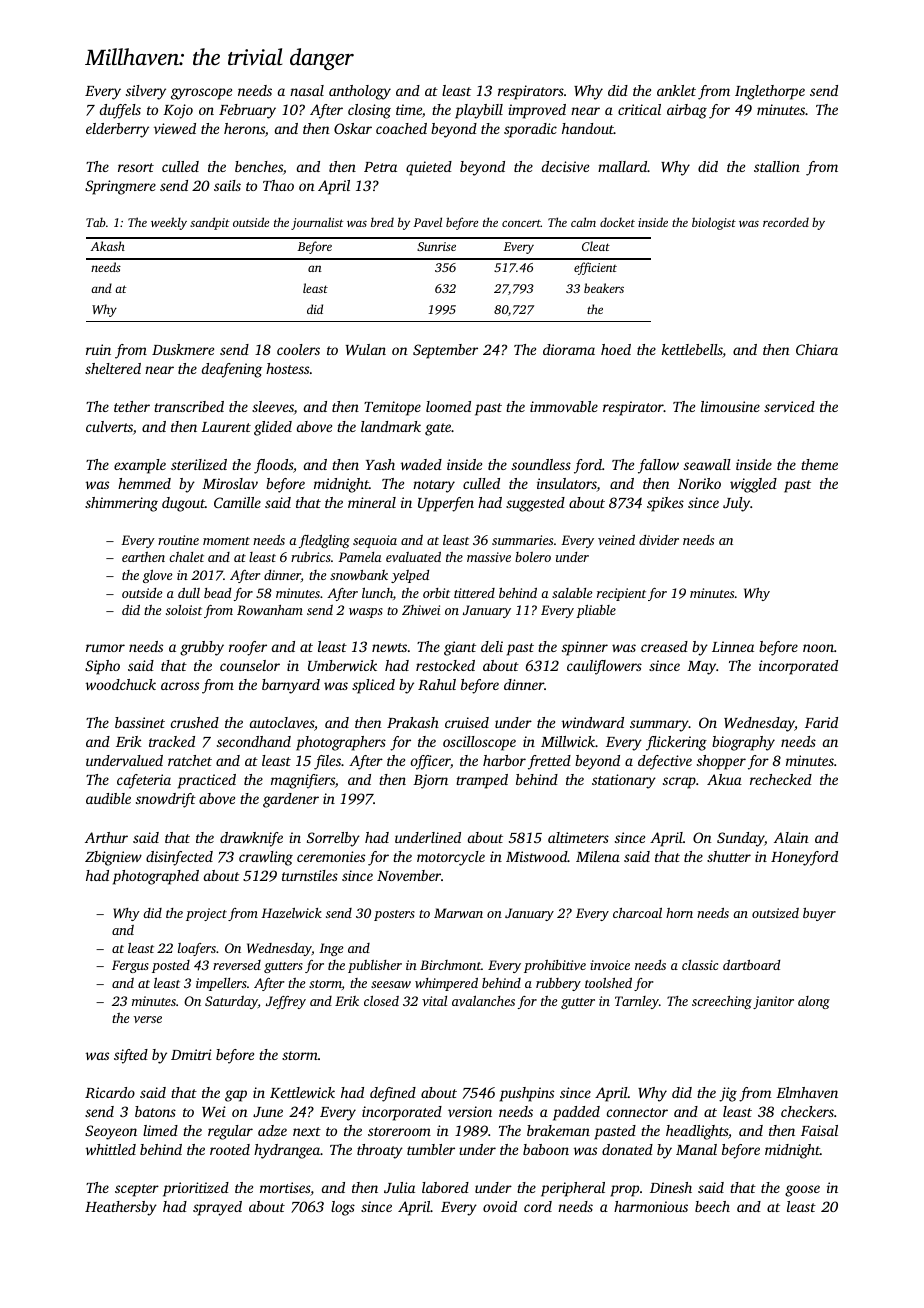 The height and width of the screenshot is (1308, 924). I want to click on bred, so click(382, 222).
